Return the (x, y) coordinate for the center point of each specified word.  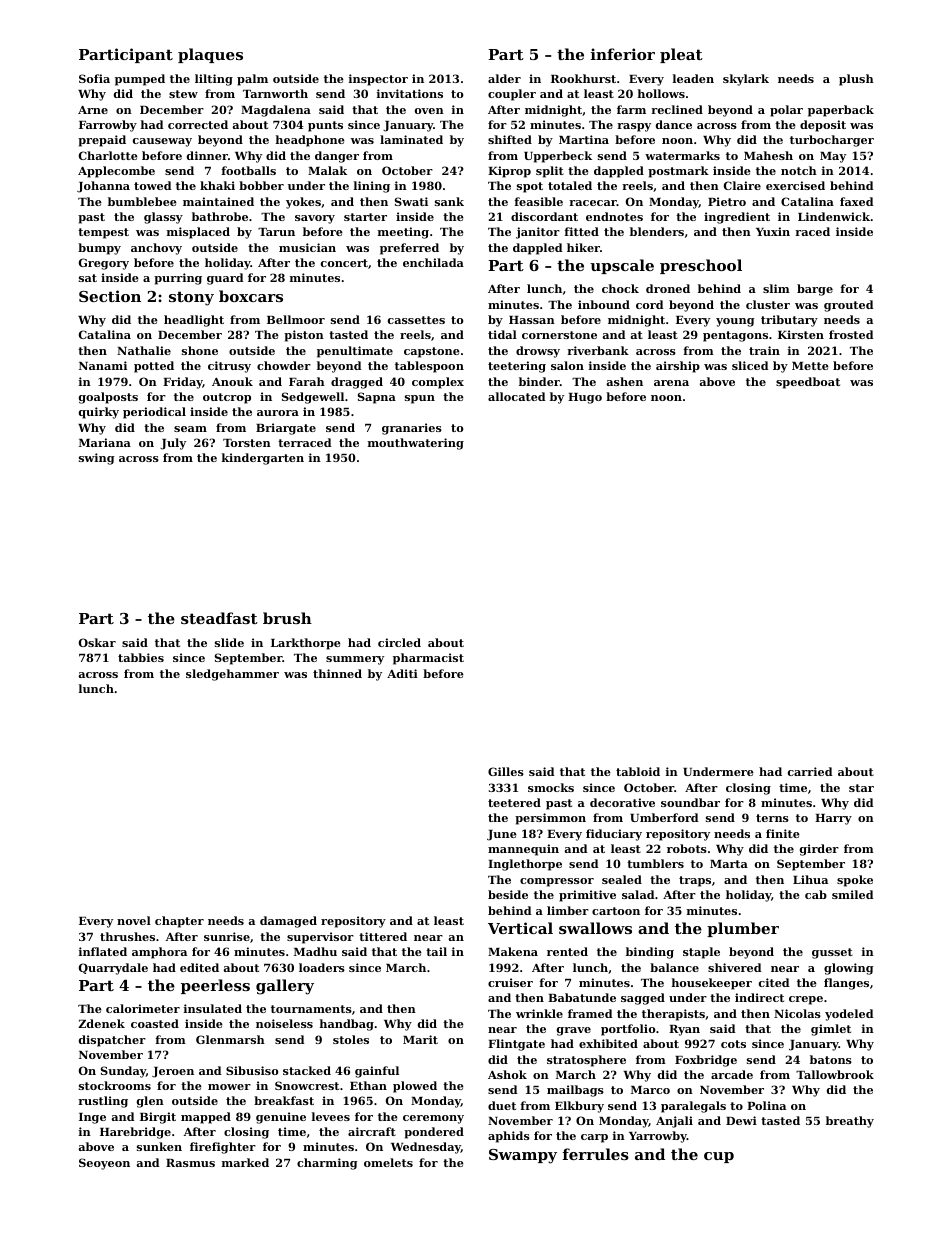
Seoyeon (104, 1164)
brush (287, 618)
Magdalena (276, 111)
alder (504, 78)
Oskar (97, 642)
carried (810, 771)
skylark (746, 80)
